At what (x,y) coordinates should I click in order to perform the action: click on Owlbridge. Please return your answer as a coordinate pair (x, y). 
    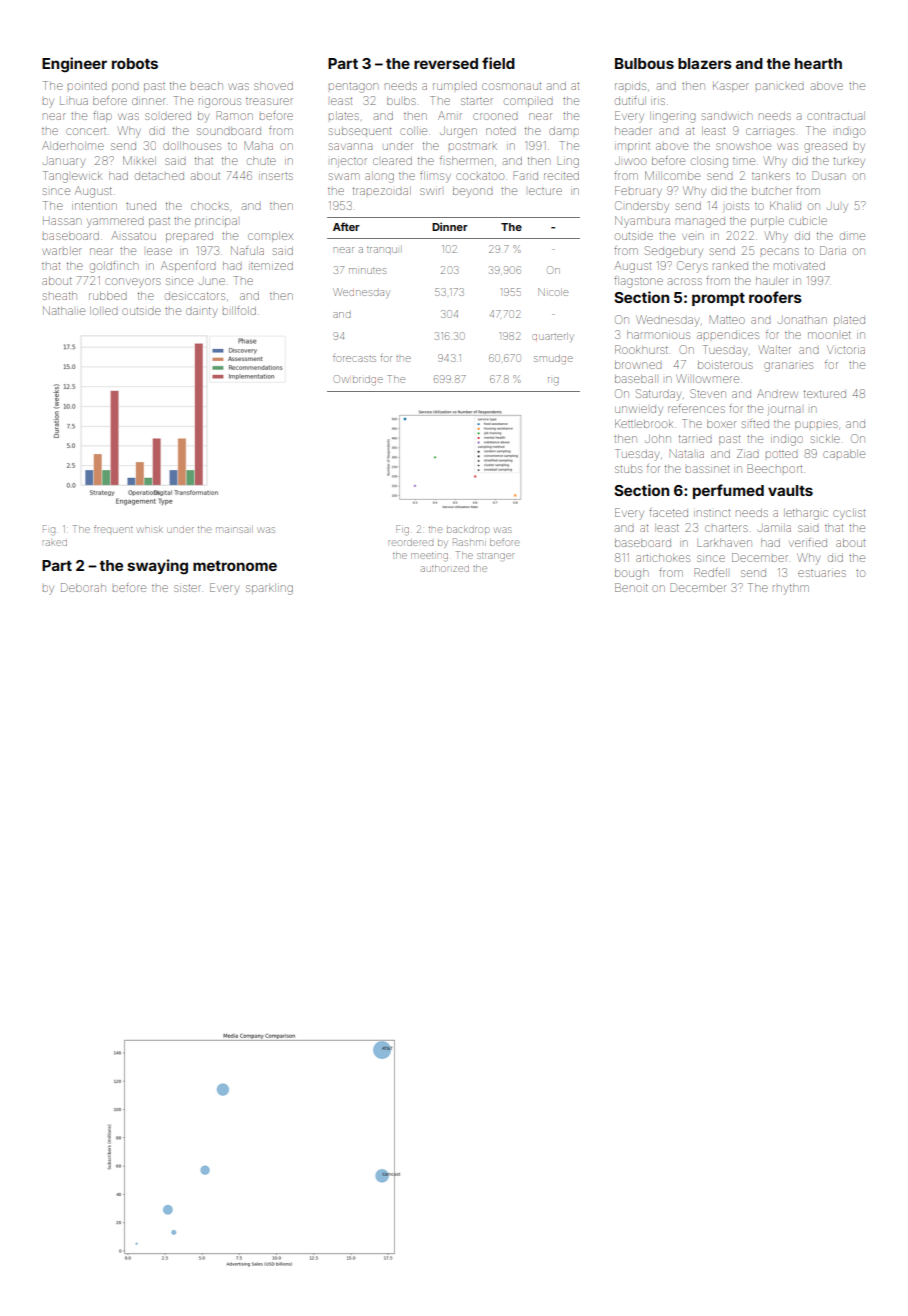
    Looking at the image, I should click on (359, 380).
